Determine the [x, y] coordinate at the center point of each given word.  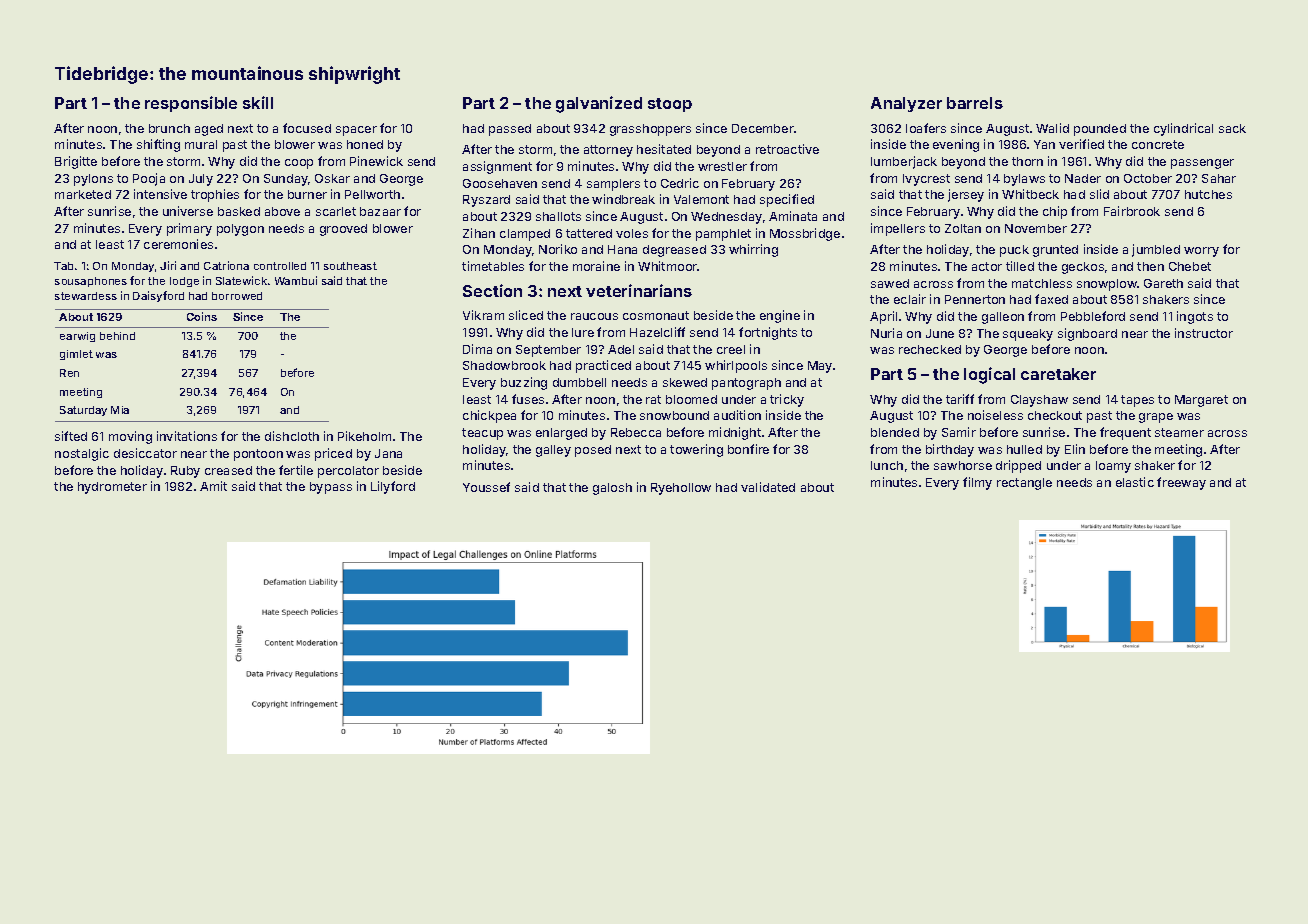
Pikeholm [364, 436]
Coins [202, 316]
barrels [975, 103]
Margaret [1201, 401]
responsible [191, 104]
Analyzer [906, 104]
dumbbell [579, 382]
